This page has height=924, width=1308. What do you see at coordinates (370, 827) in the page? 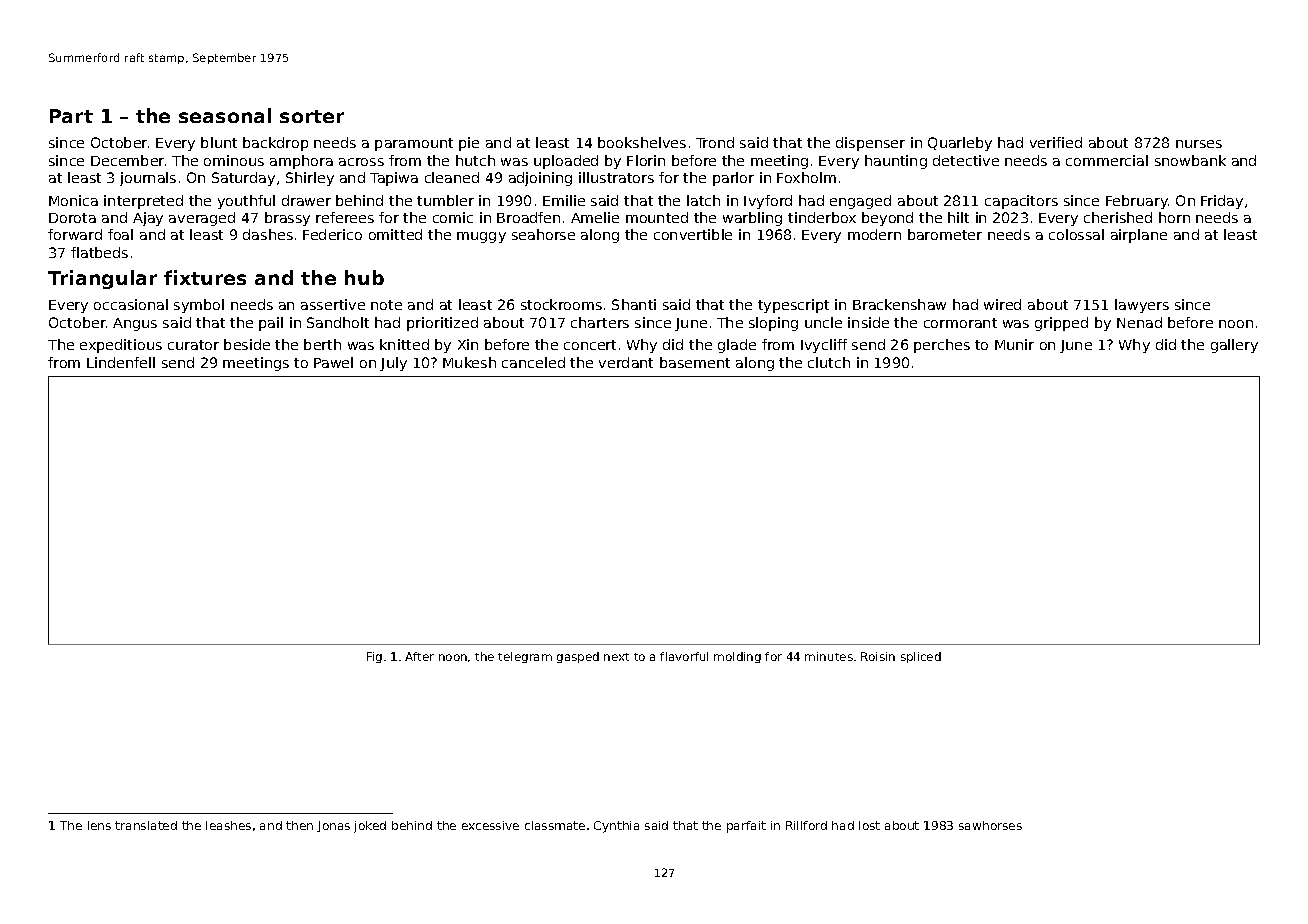
I see `joked` at bounding box center [370, 827].
